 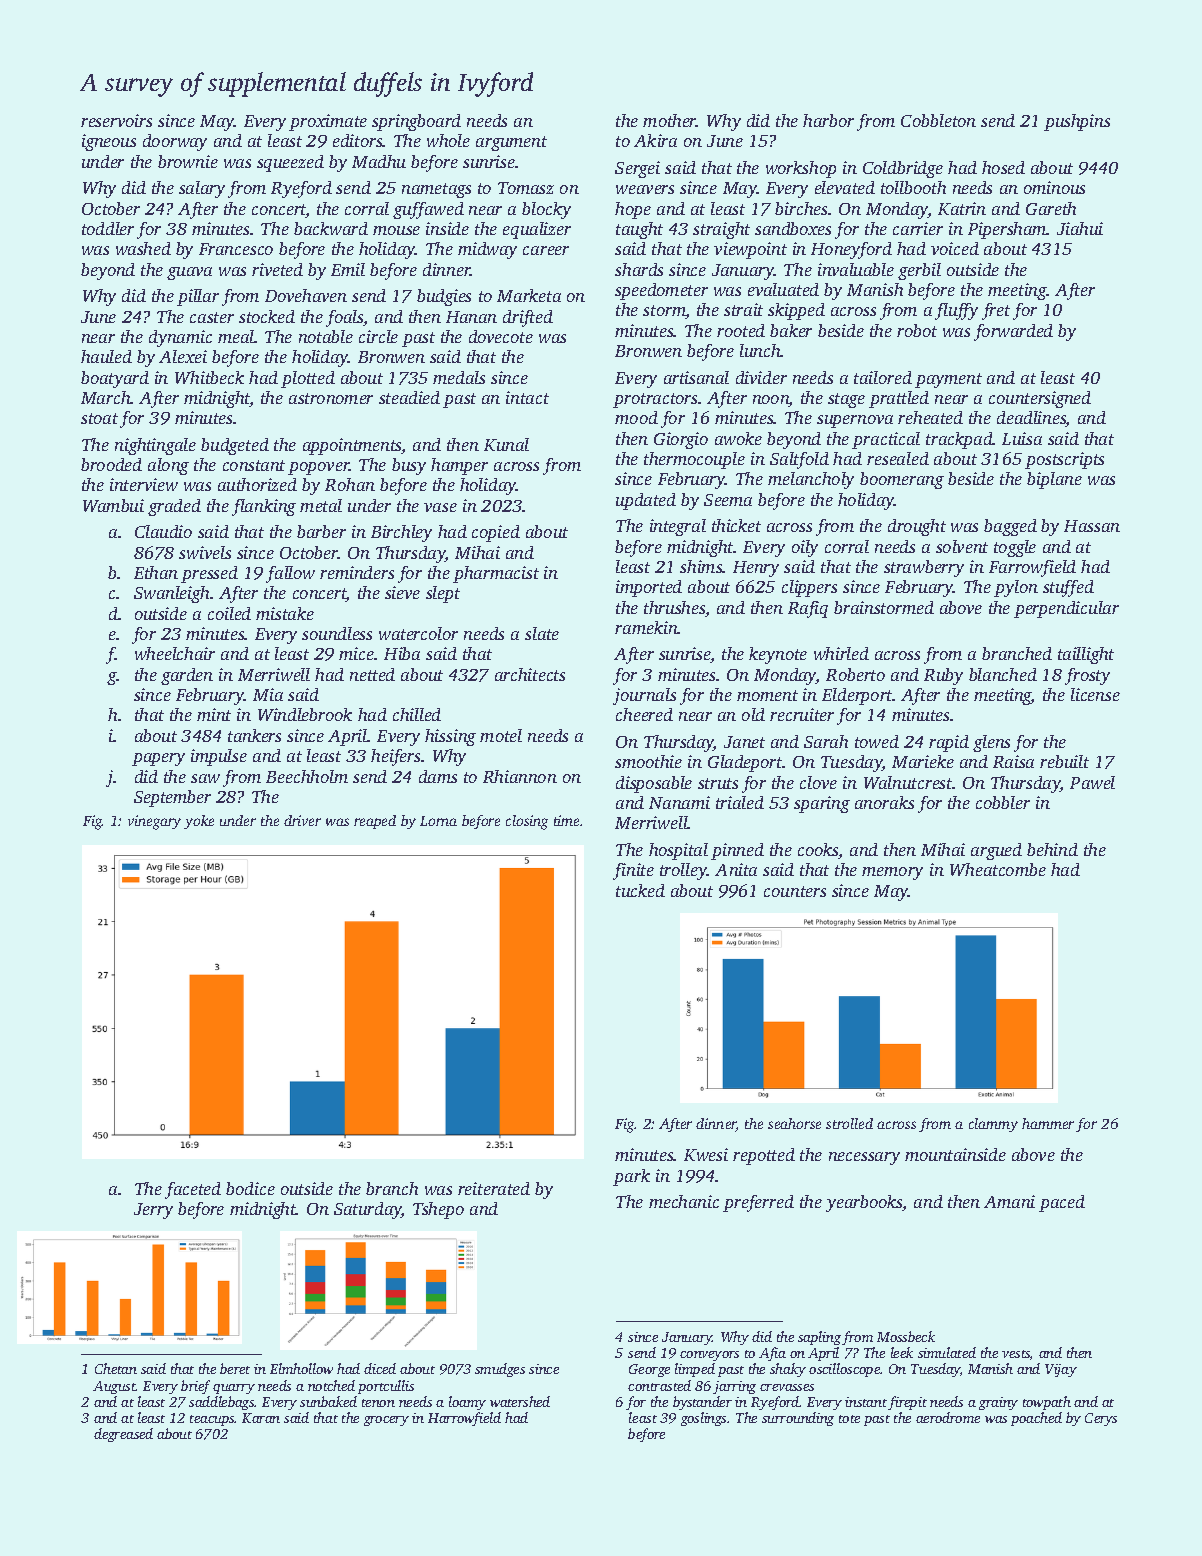 What do you see at coordinates (527, 822) in the screenshot?
I see `closing` at bounding box center [527, 822].
